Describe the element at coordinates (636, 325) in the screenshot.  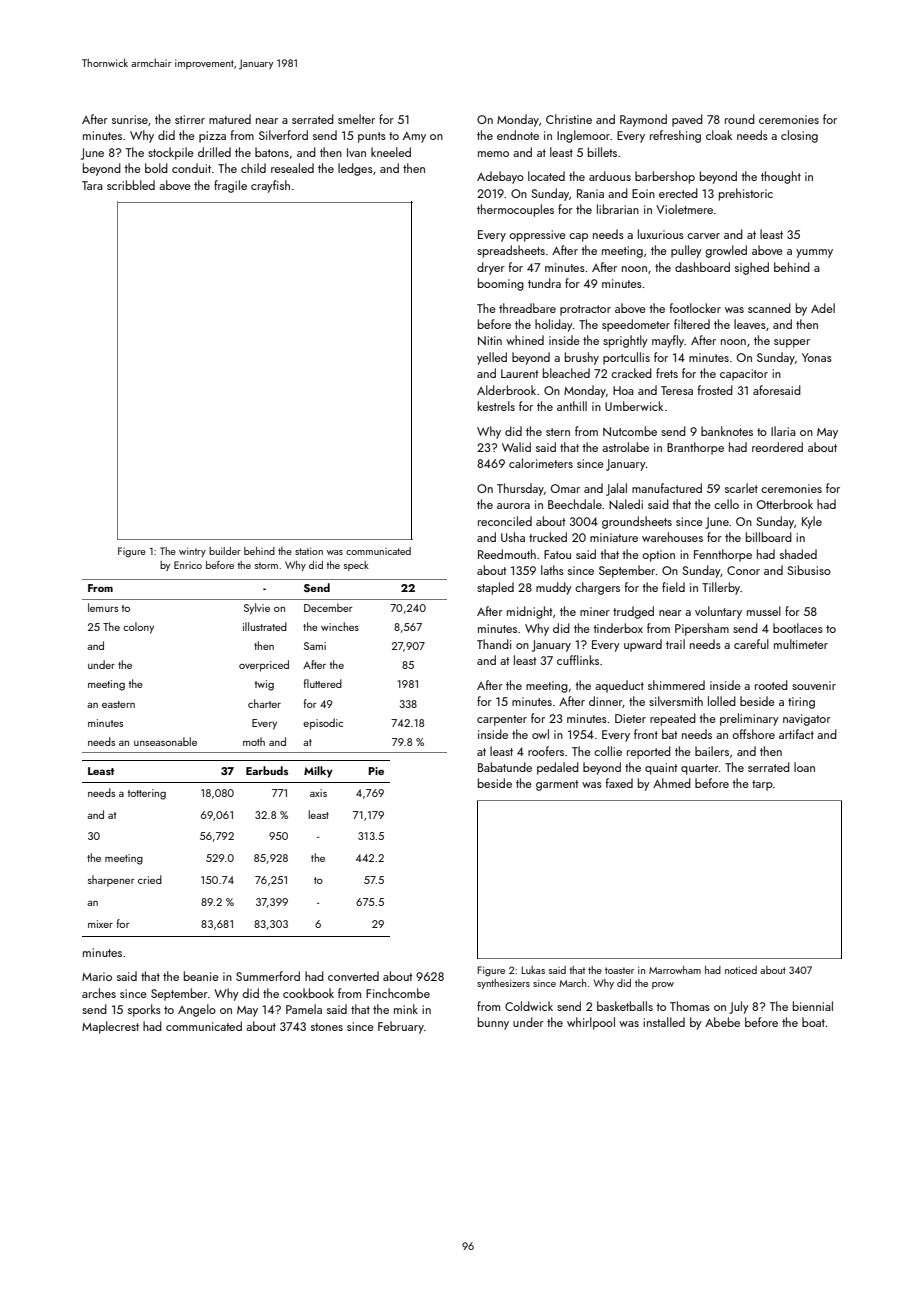
I see `speedometer` at that location.
